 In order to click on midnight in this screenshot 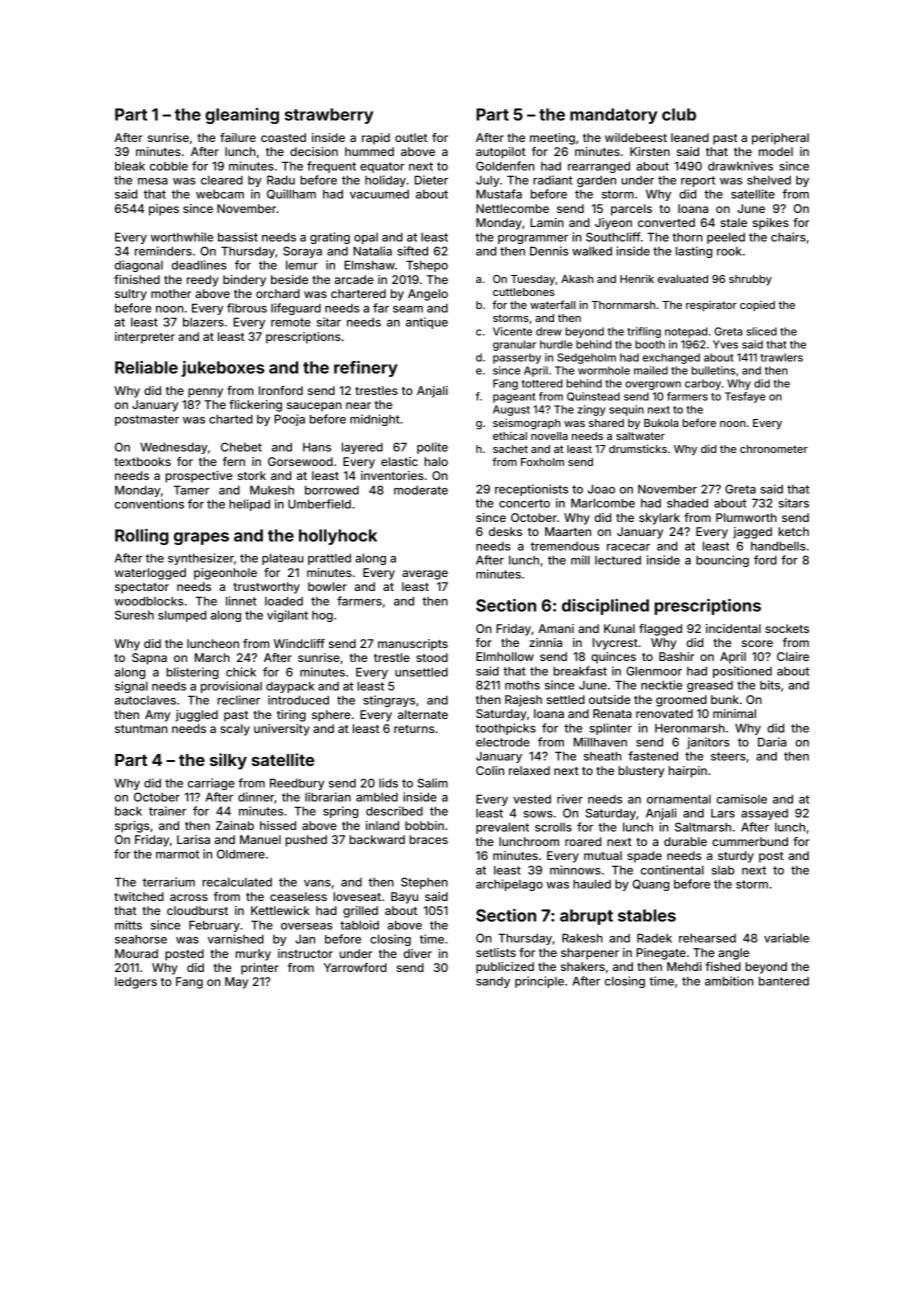, I will do `click(375, 420)`.
